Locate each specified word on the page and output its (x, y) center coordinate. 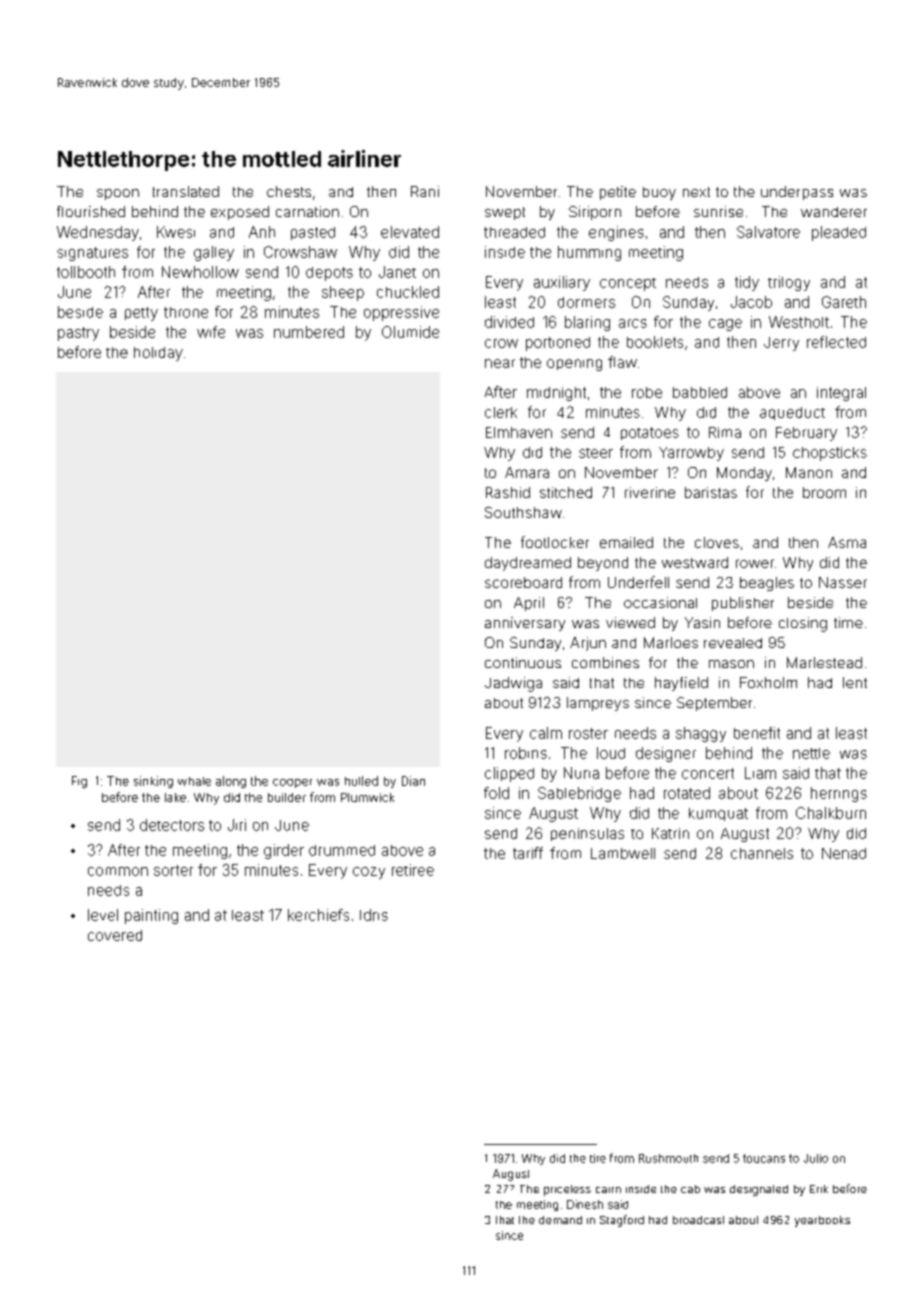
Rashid (508, 492)
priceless (567, 1190)
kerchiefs (318, 915)
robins (526, 753)
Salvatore (768, 232)
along (231, 782)
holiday (158, 354)
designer (666, 754)
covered (115, 935)
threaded (514, 232)
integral (841, 394)
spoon (118, 194)
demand (560, 1220)
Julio (816, 1158)
